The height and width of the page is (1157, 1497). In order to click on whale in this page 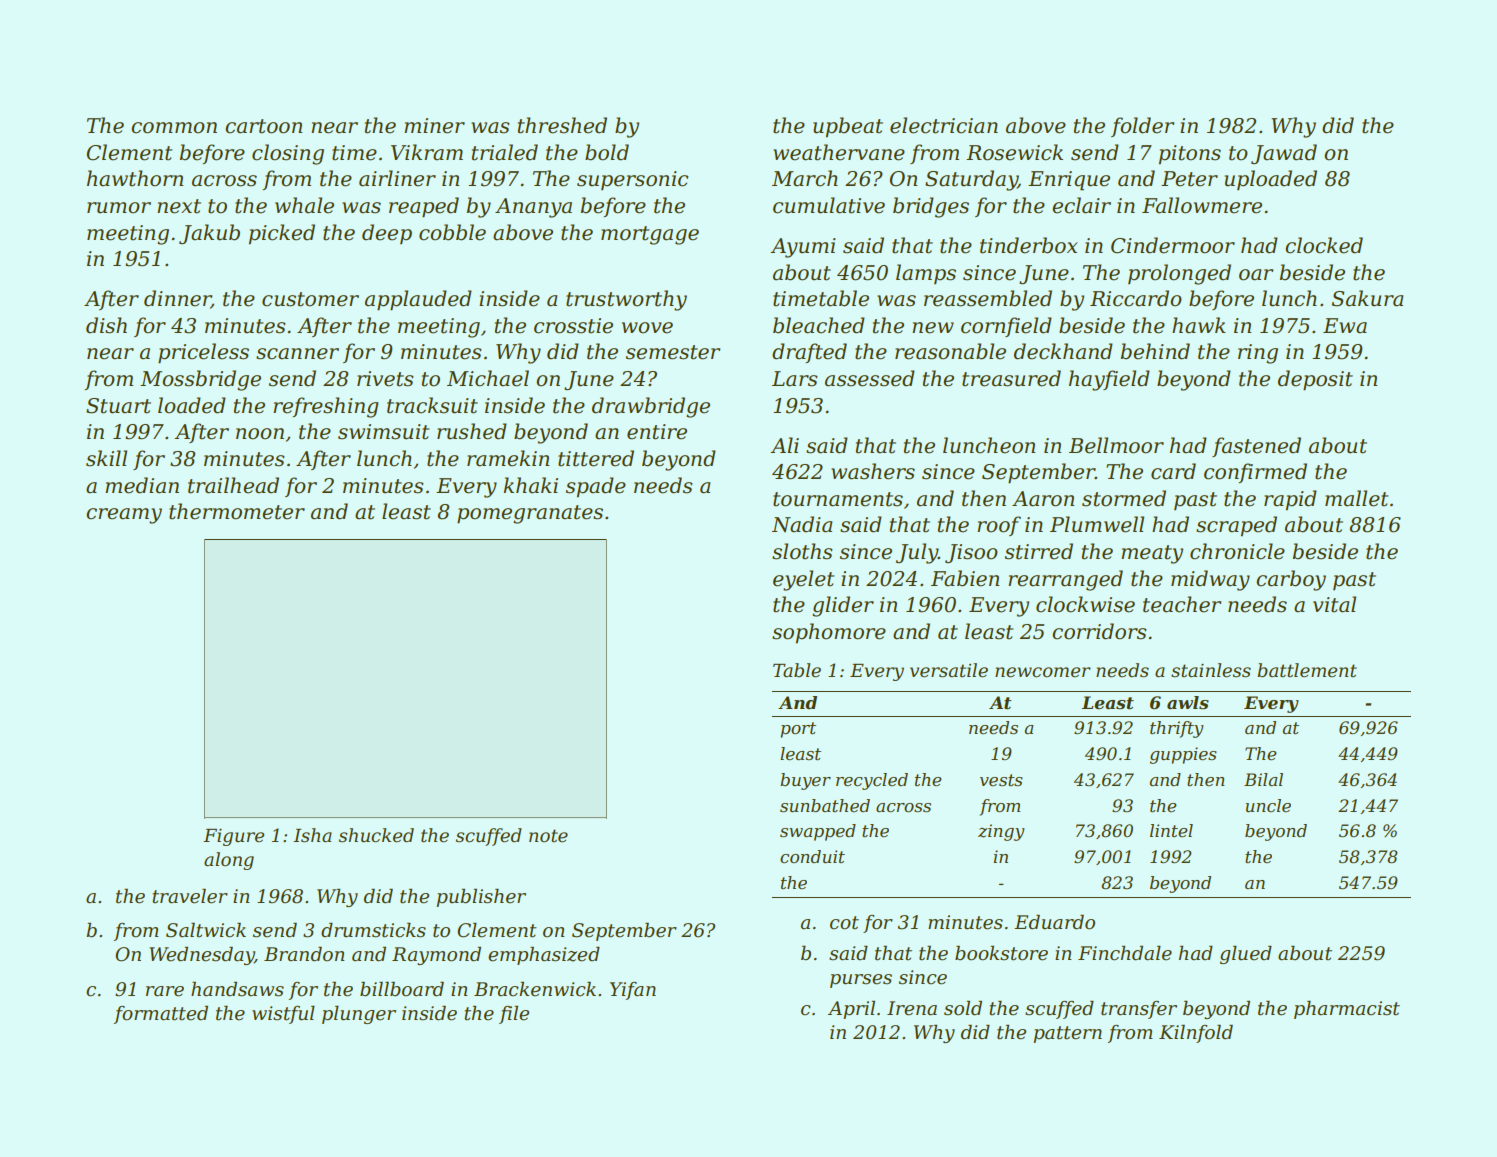, I will do `click(304, 205)`.
